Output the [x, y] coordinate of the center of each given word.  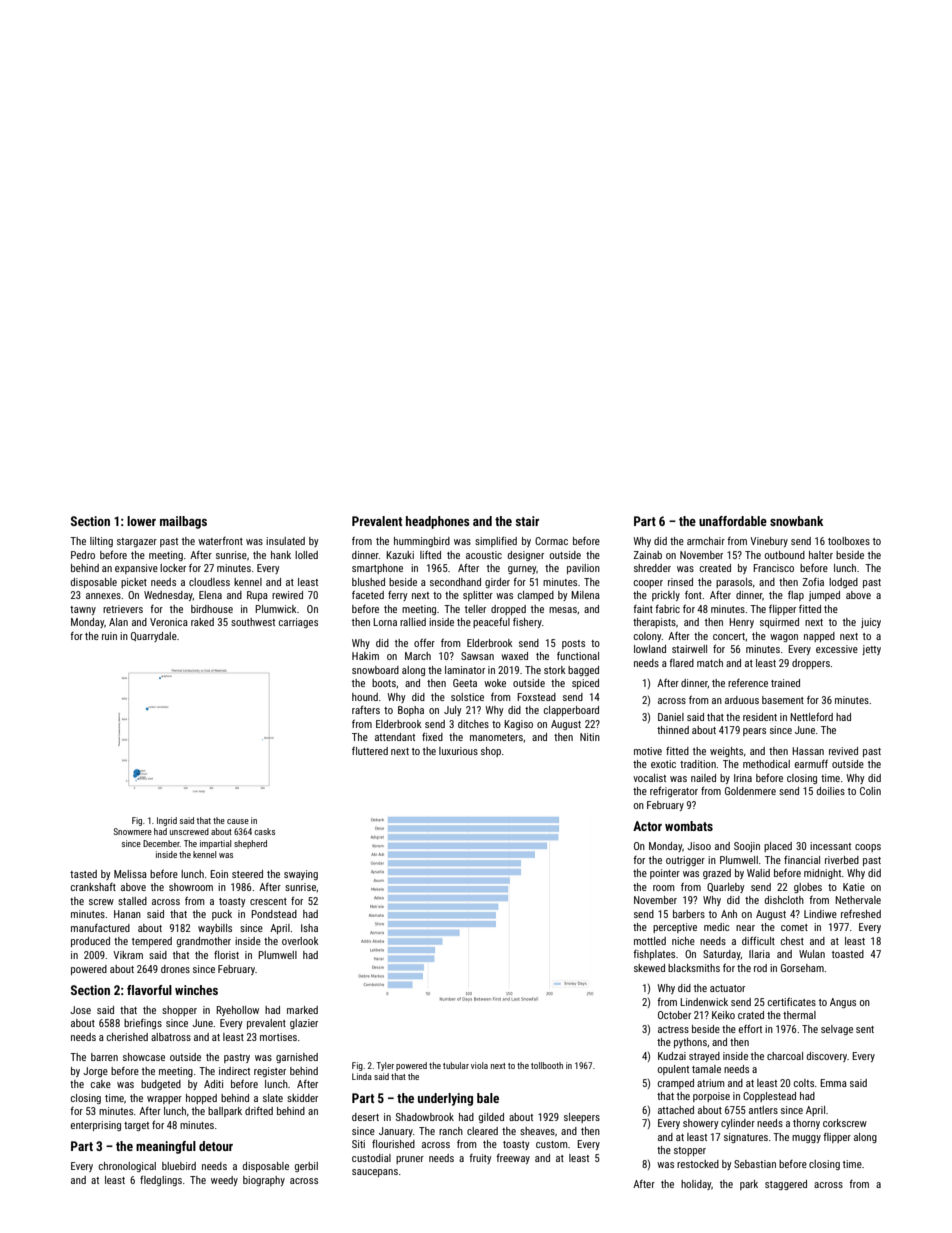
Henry [741, 623]
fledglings [161, 1180]
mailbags [183, 522]
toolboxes [849, 541]
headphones [437, 522]
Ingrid [167, 821]
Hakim [365, 656]
